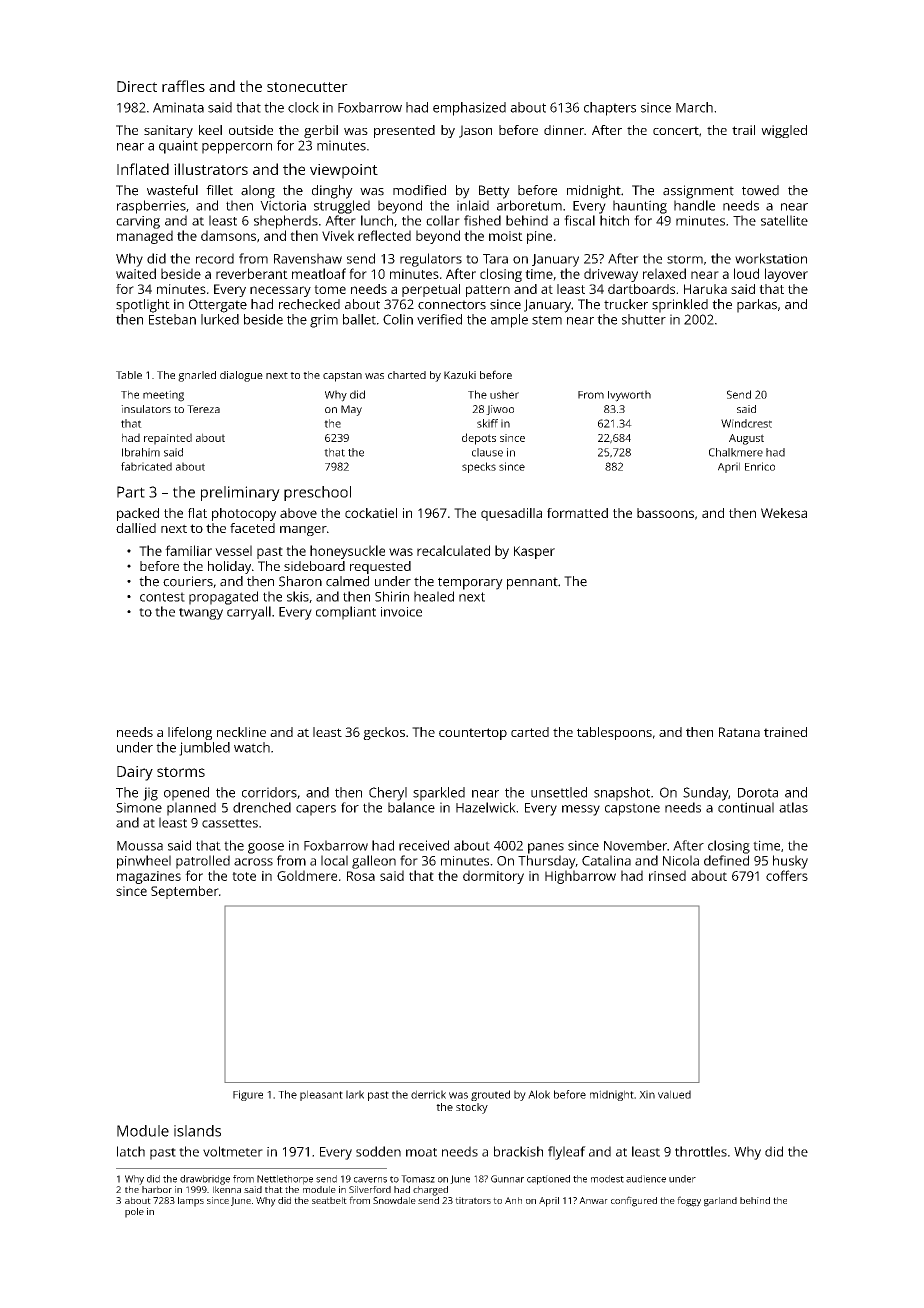 This screenshot has width=924, height=1308. What do you see at coordinates (131, 1151) in the screenshot?
I see `latch` at bounding box center [131, 1151].
